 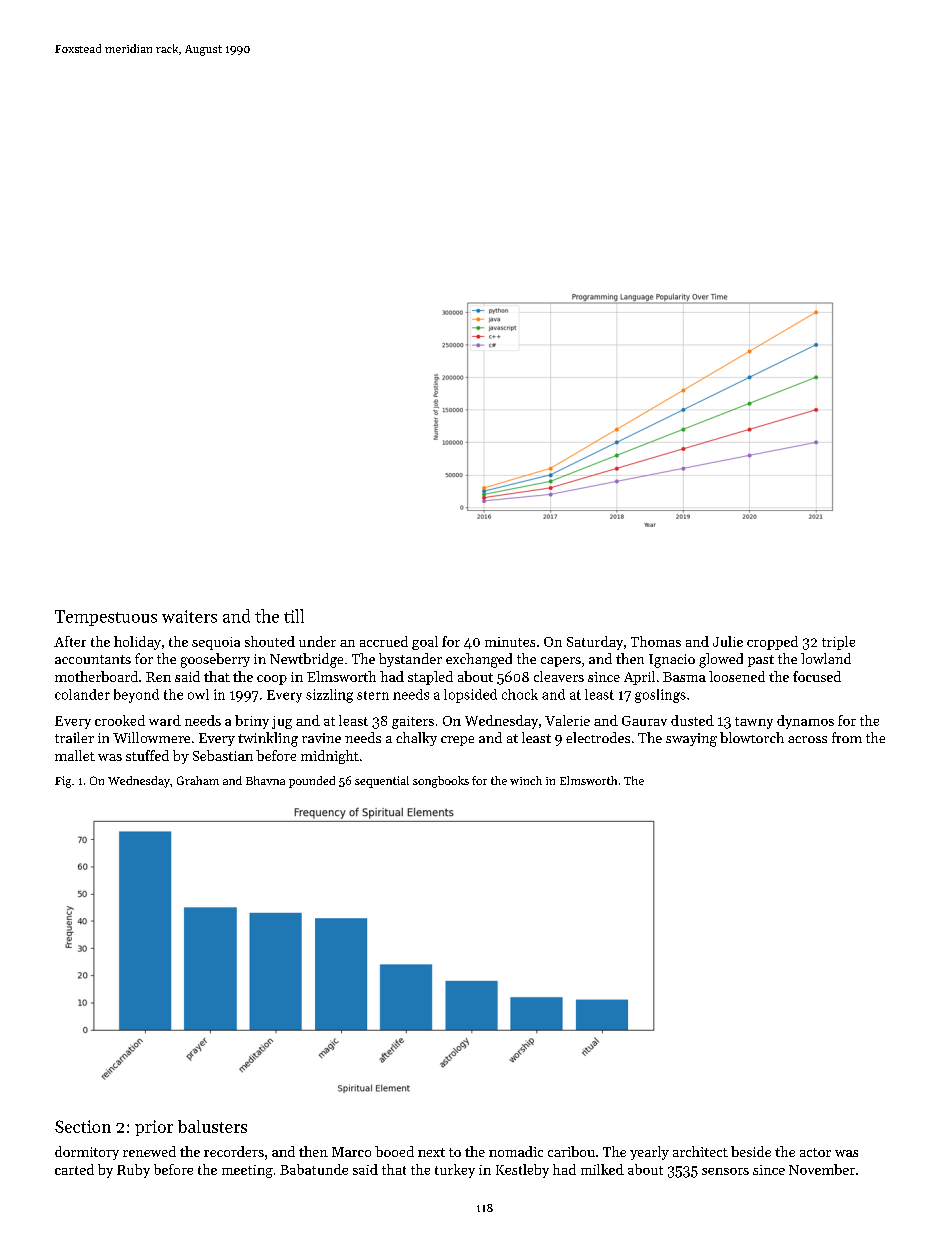 I want to click on motherboard, so click(x=96, y=676).
